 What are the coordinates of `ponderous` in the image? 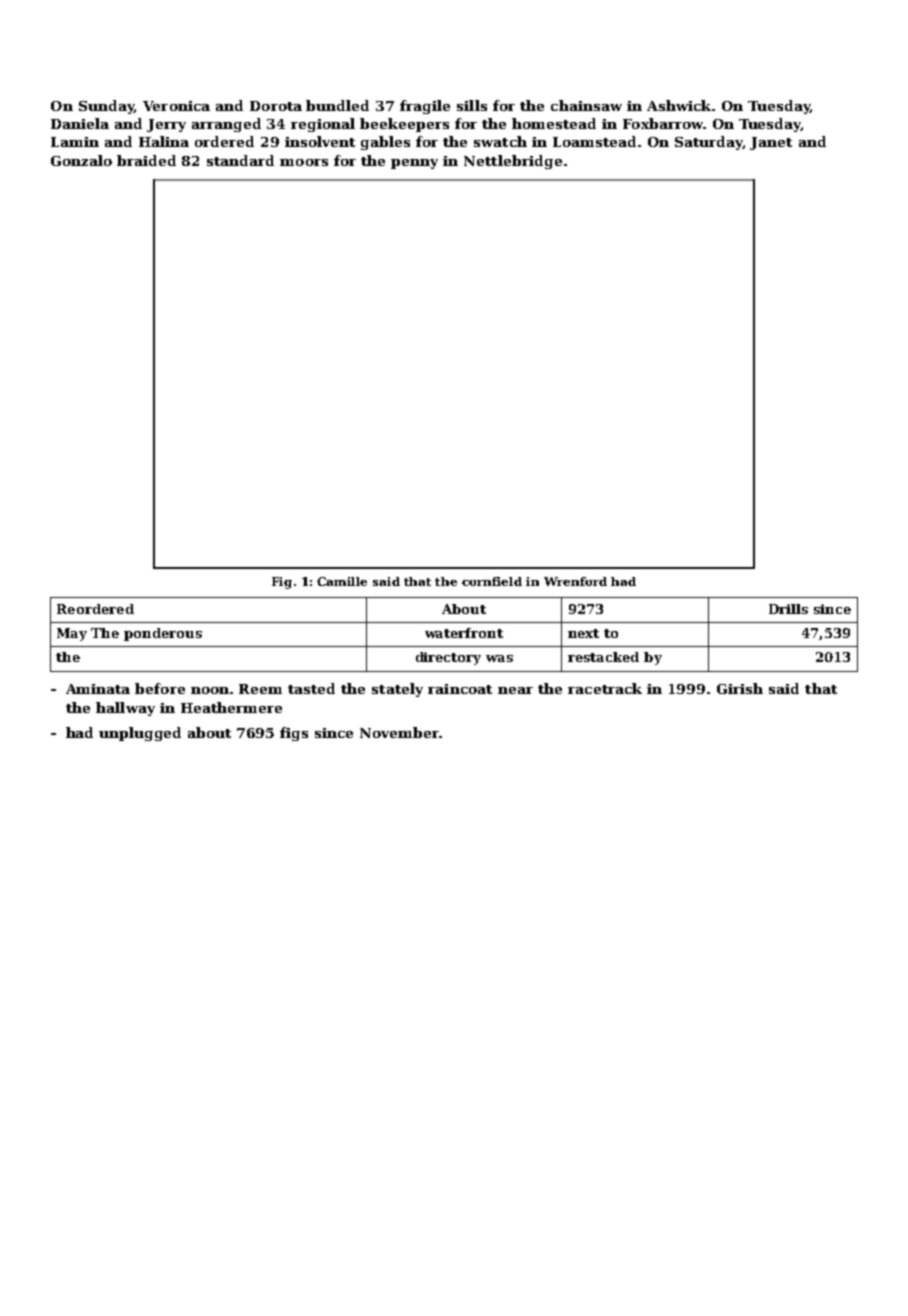 It's located at (163, 634).
